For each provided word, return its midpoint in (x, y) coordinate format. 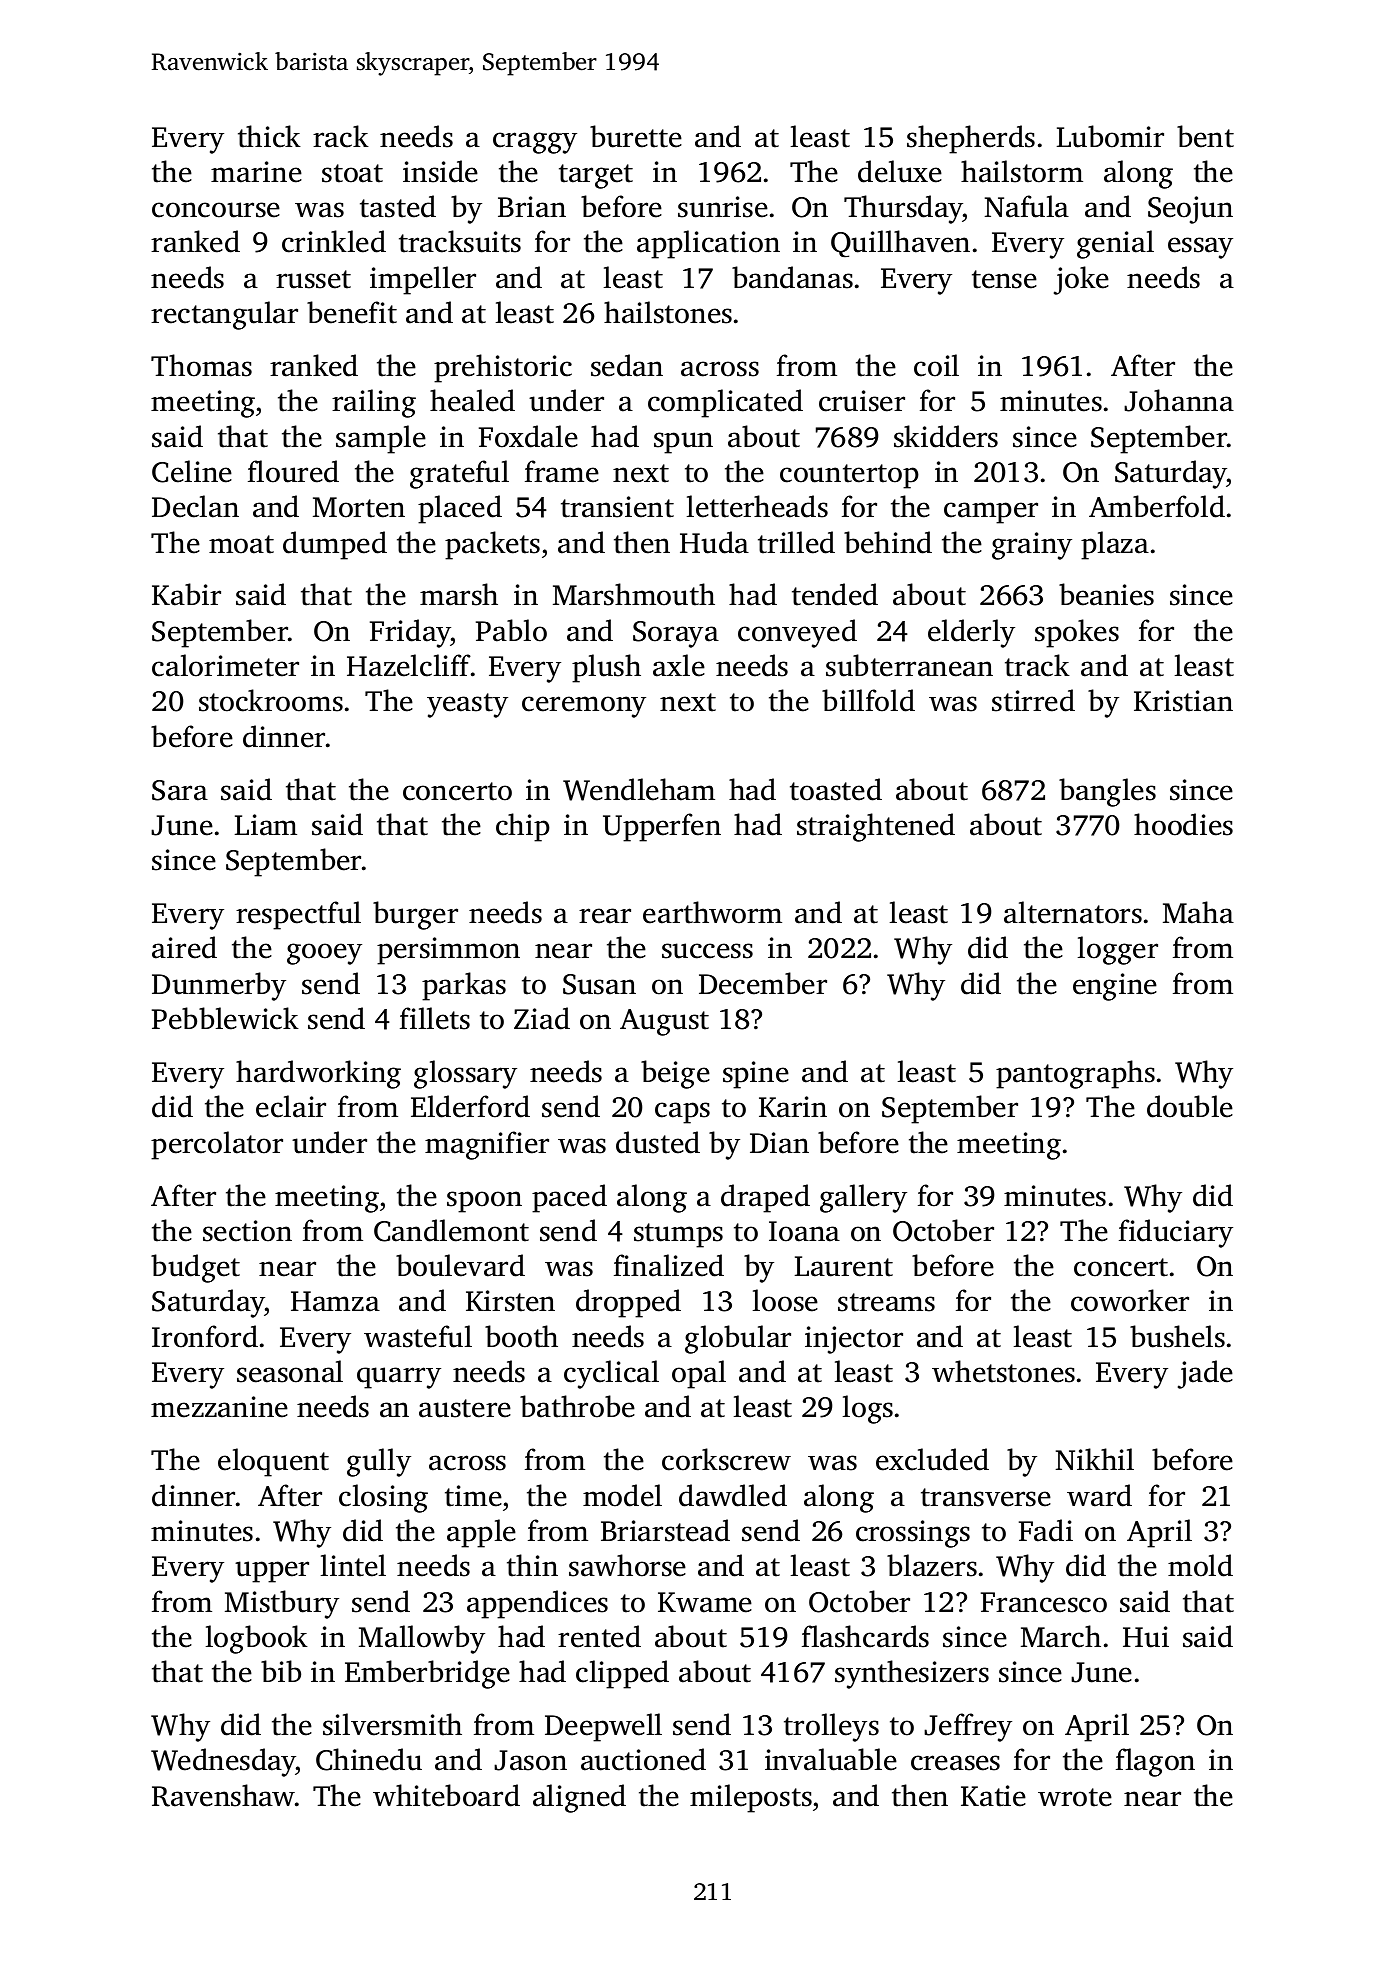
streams (886, 1302)
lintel (353, 1565)
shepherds (971, 139)
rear (605, 916)
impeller (423, 280)
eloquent (273, 1462)
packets (492, 545)
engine (1115, 987)
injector (854, 1340)
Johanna (1179, 400)
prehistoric (503, 368)
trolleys (831, 1727)
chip (523, 827)
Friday (410, 633)
